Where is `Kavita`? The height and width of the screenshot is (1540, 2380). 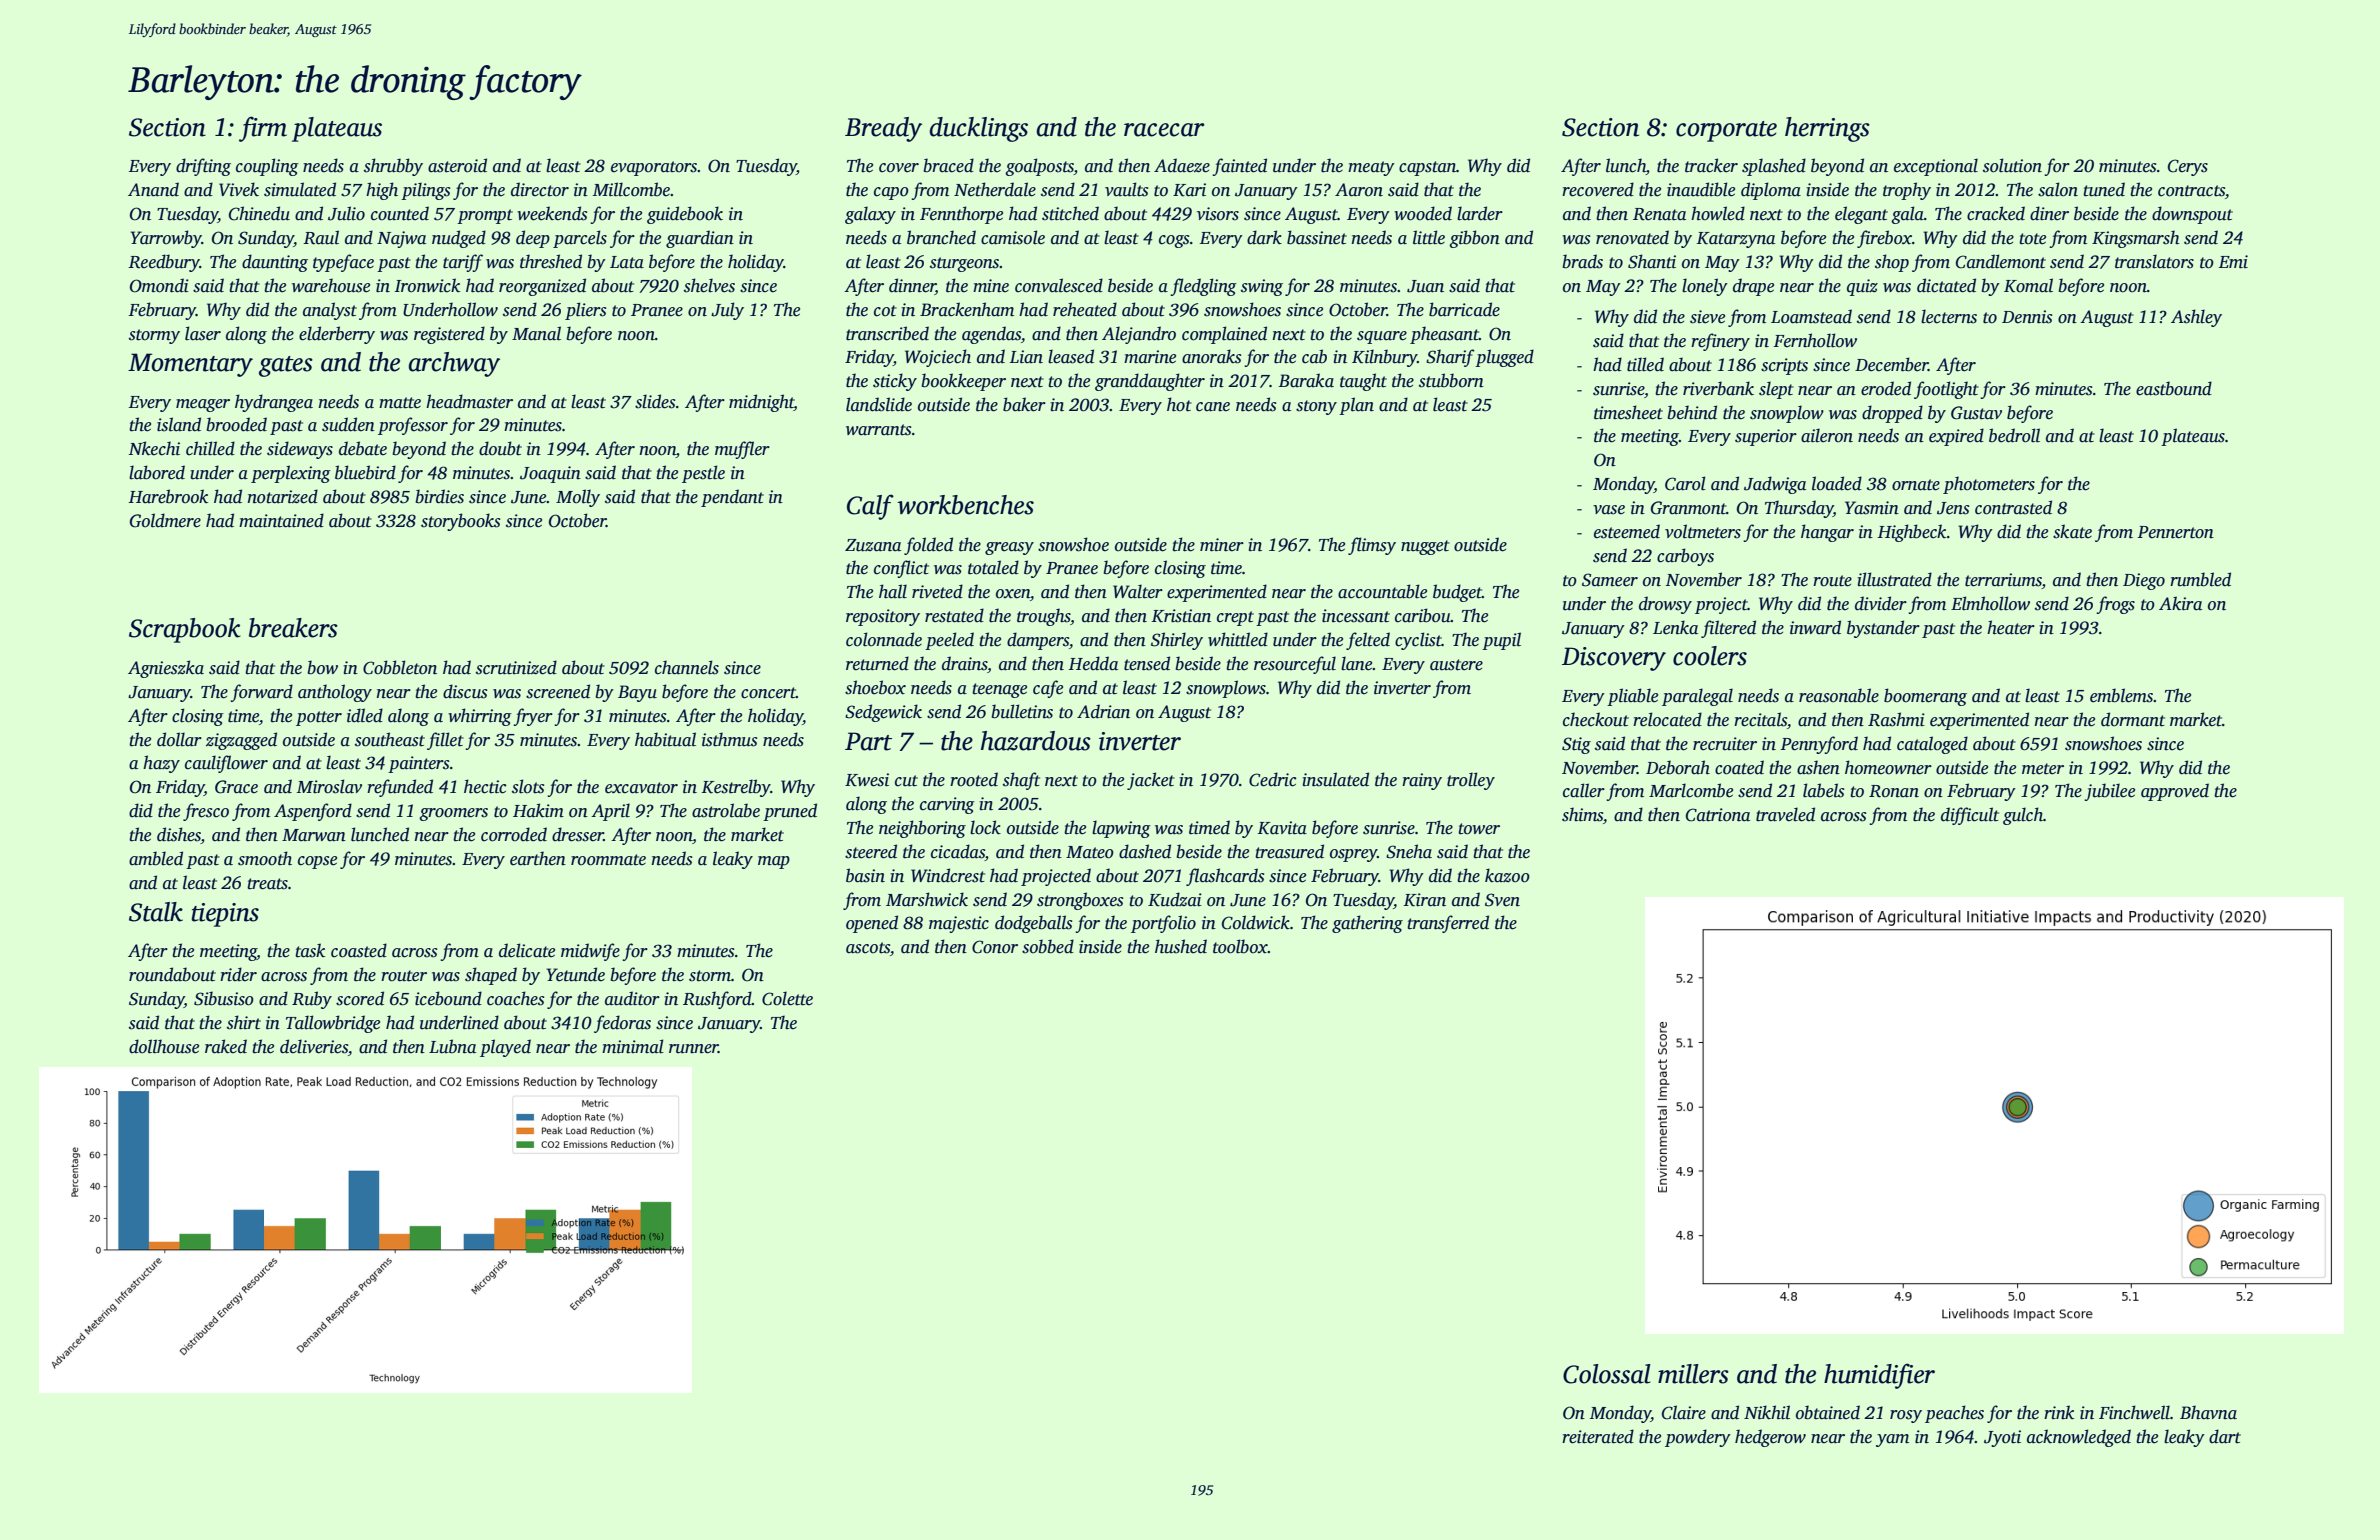
Kavita is located at coordinates (1282, 828).
